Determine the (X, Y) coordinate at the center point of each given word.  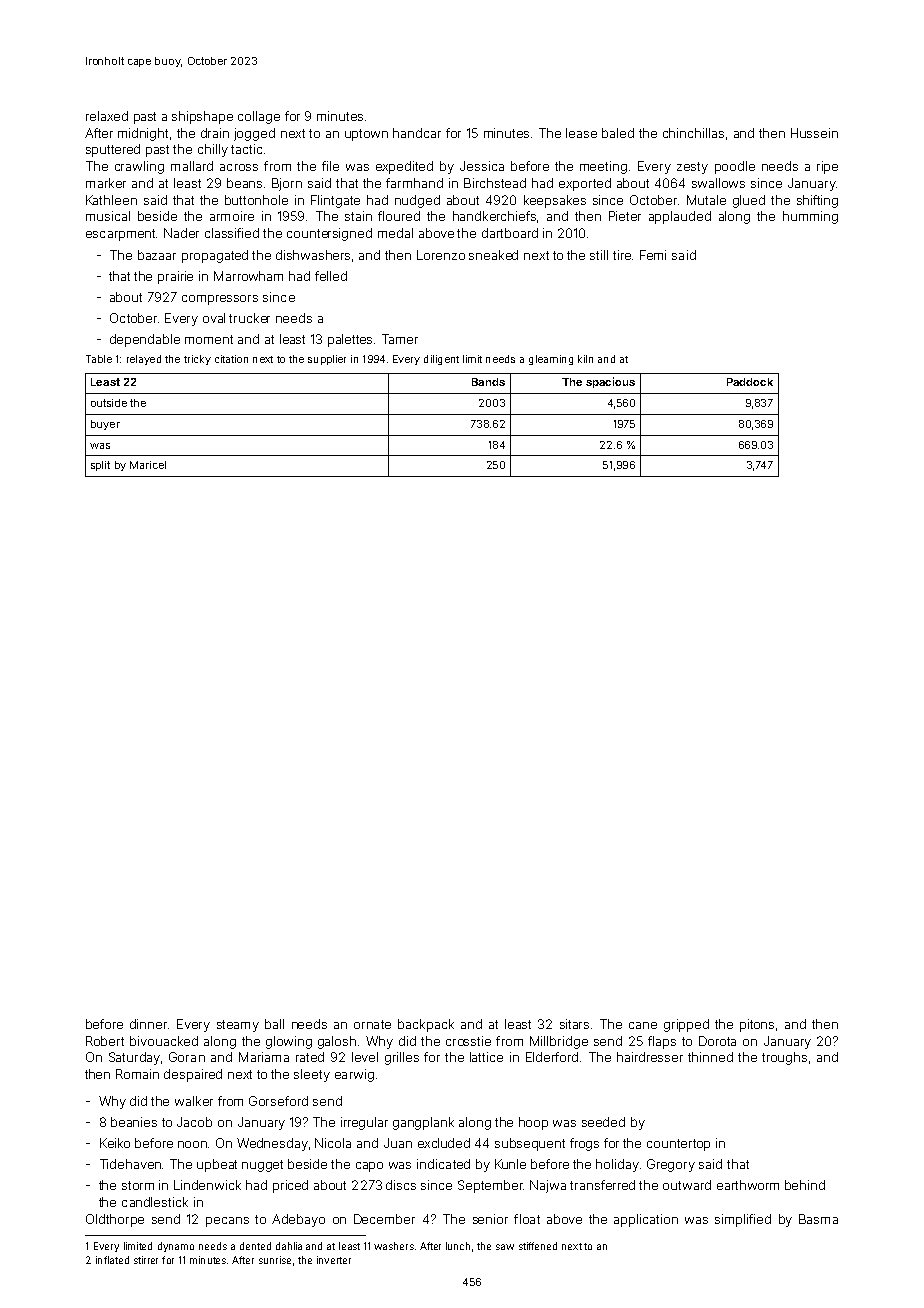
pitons (757, 1025)
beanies (134, 1122)
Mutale (706, 200)
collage (259, 117)
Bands (488, 382)
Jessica (482, 166)
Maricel (148, 465)
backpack (426, 1025)
